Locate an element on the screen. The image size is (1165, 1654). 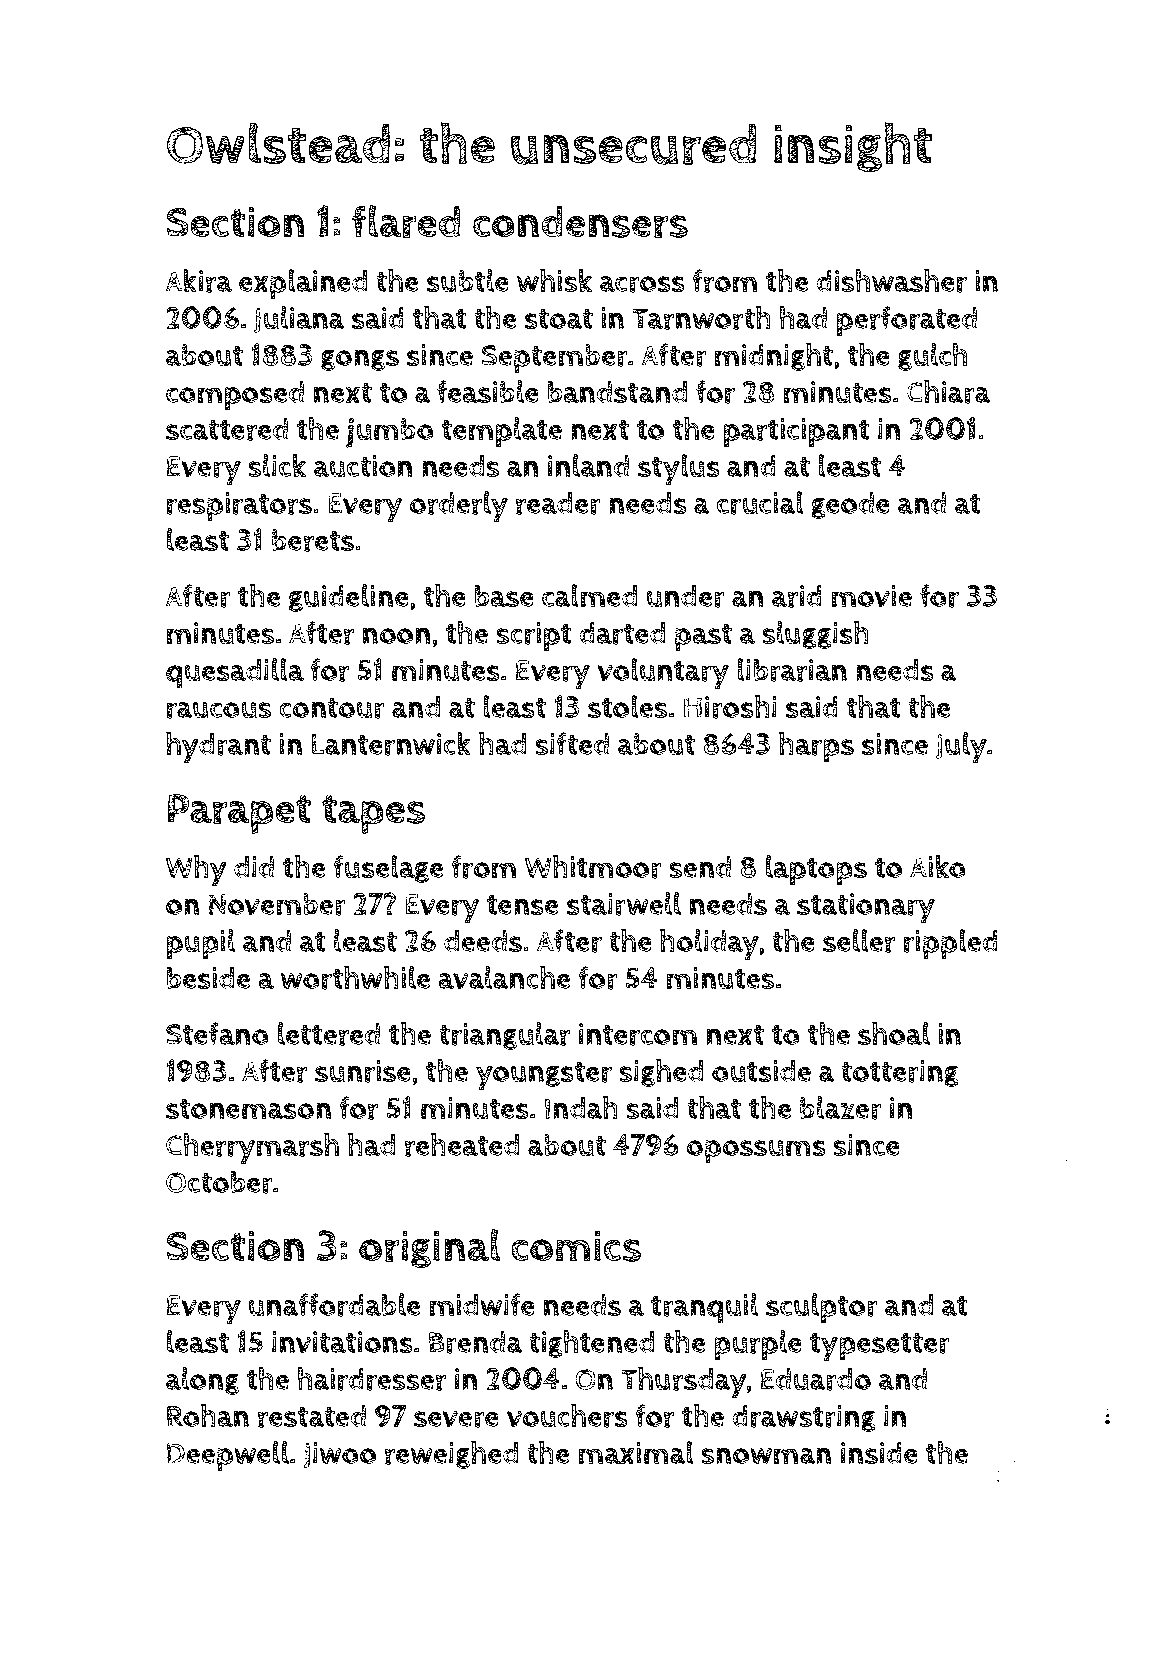
condensers is located at coordinates (580, 222).
